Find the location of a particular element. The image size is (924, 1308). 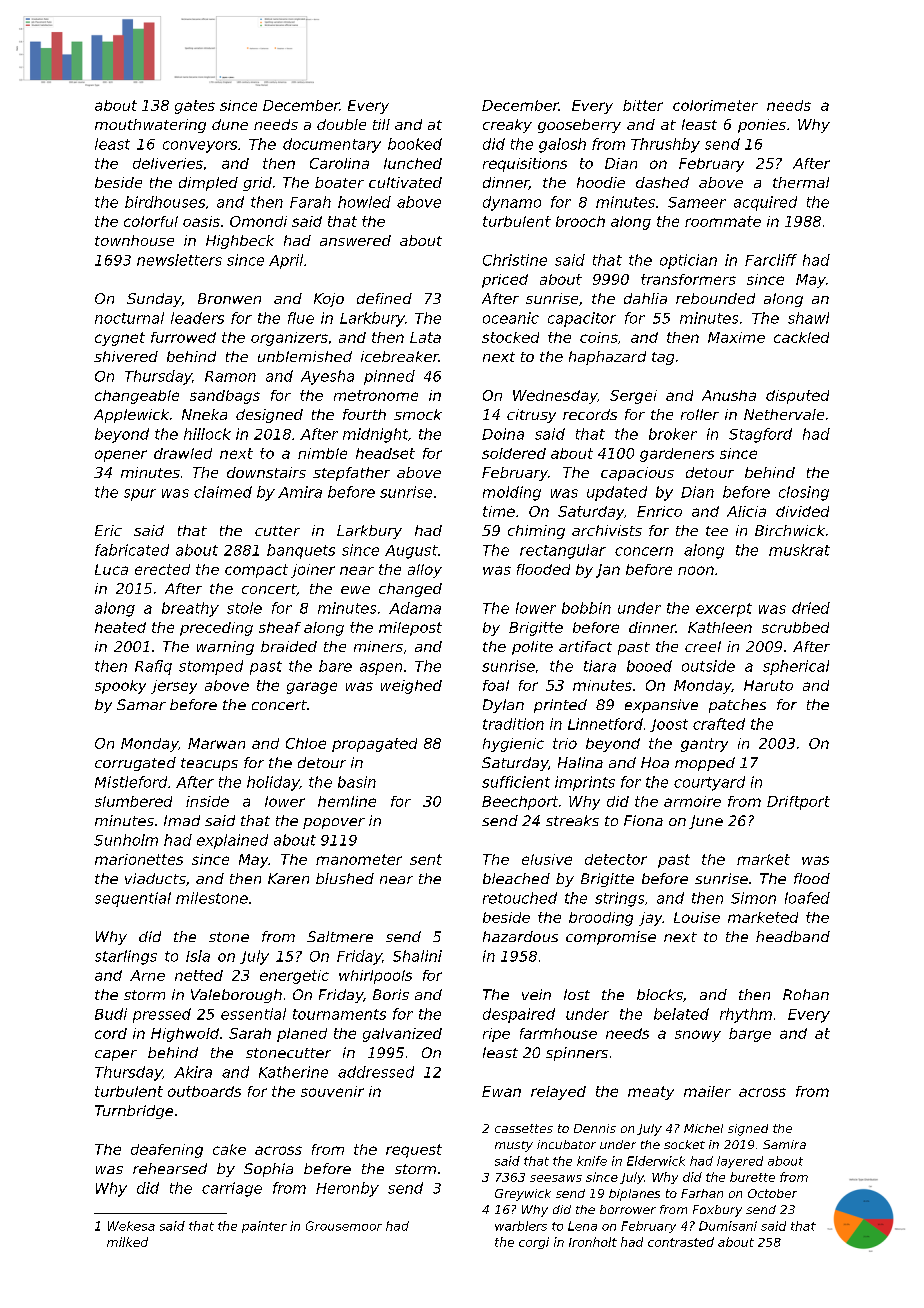

Driftport is located at coordinates (798, 803).
